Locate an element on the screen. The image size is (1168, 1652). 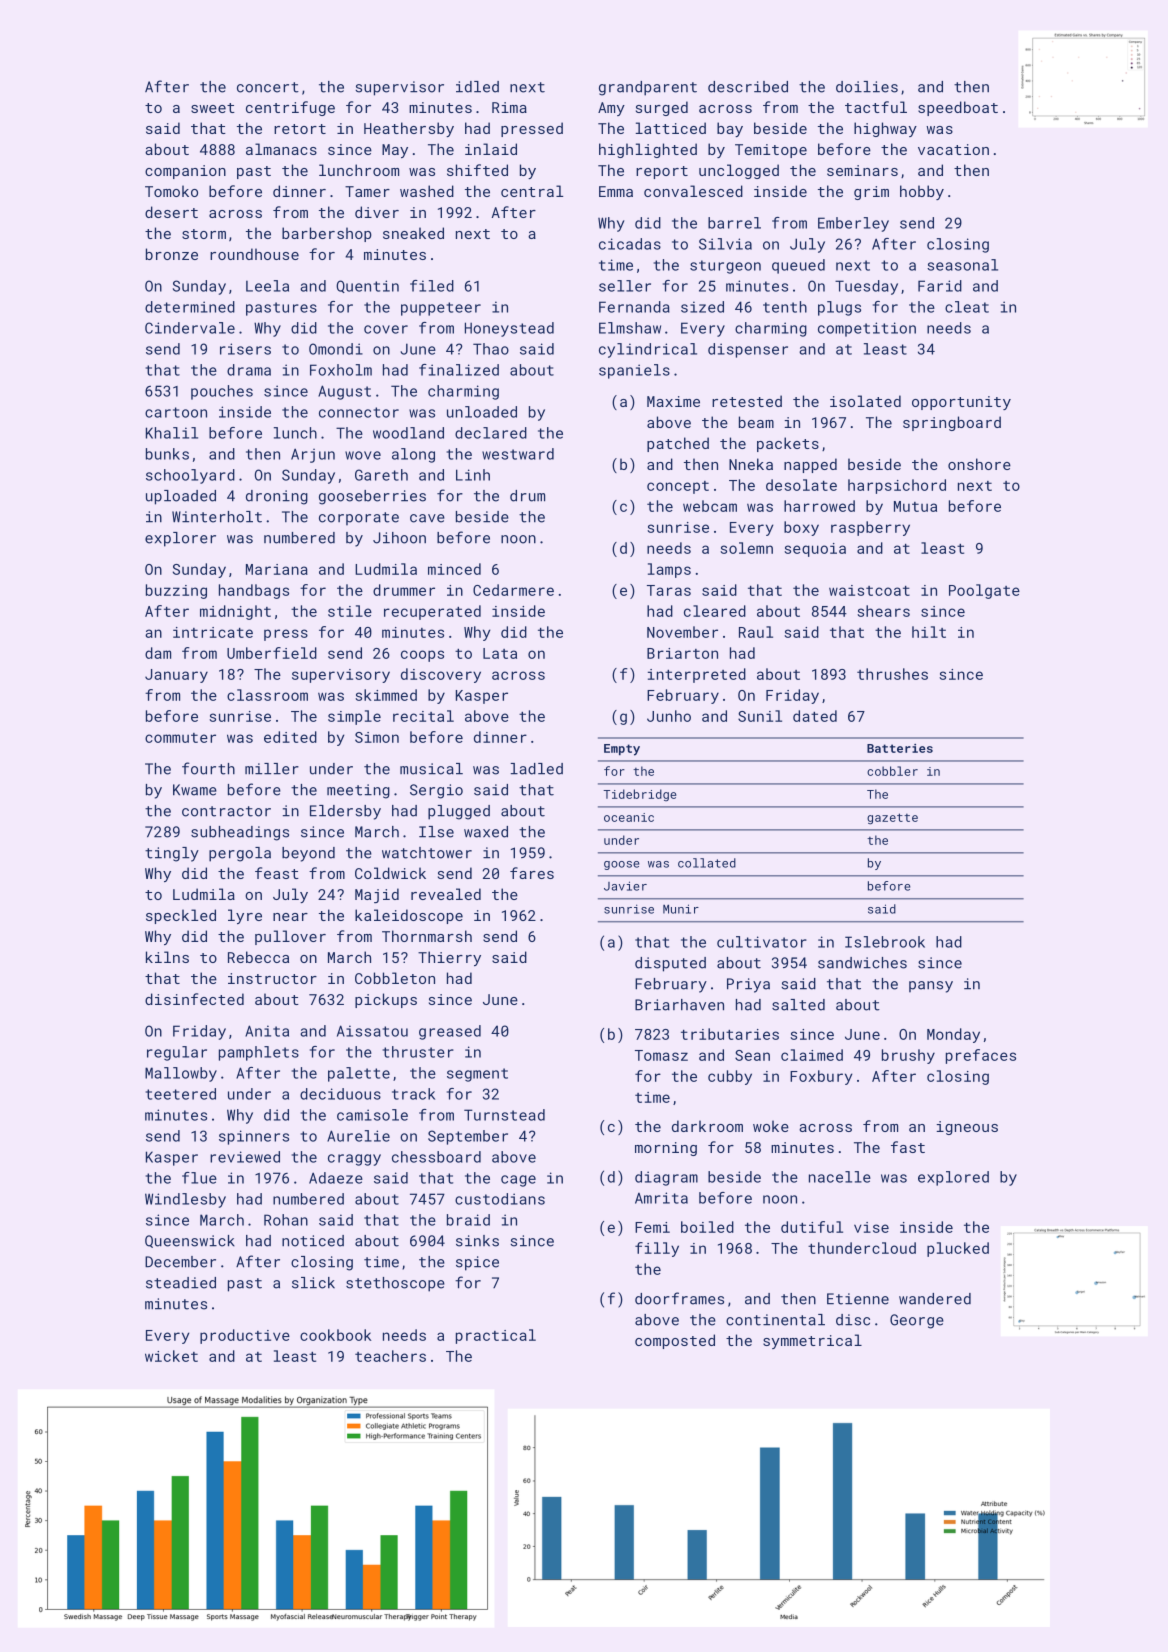
Tomasz is located at coordinates (661, 1055).
